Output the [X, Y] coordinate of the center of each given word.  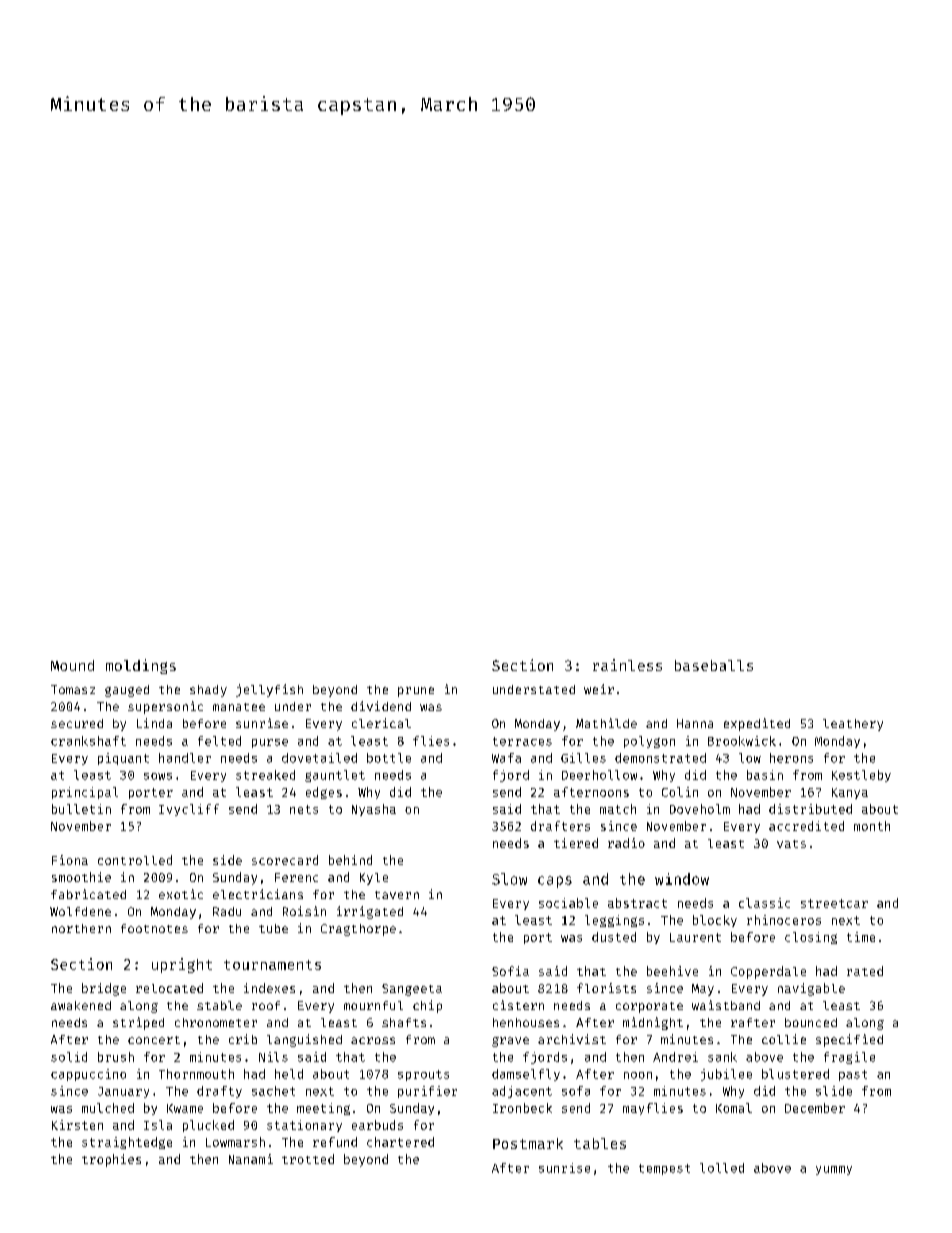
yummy [834, 1170]
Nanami [251, 1159]
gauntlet [335, 776]
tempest [664, 1169]
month [872, 826]
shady [208, 691]
